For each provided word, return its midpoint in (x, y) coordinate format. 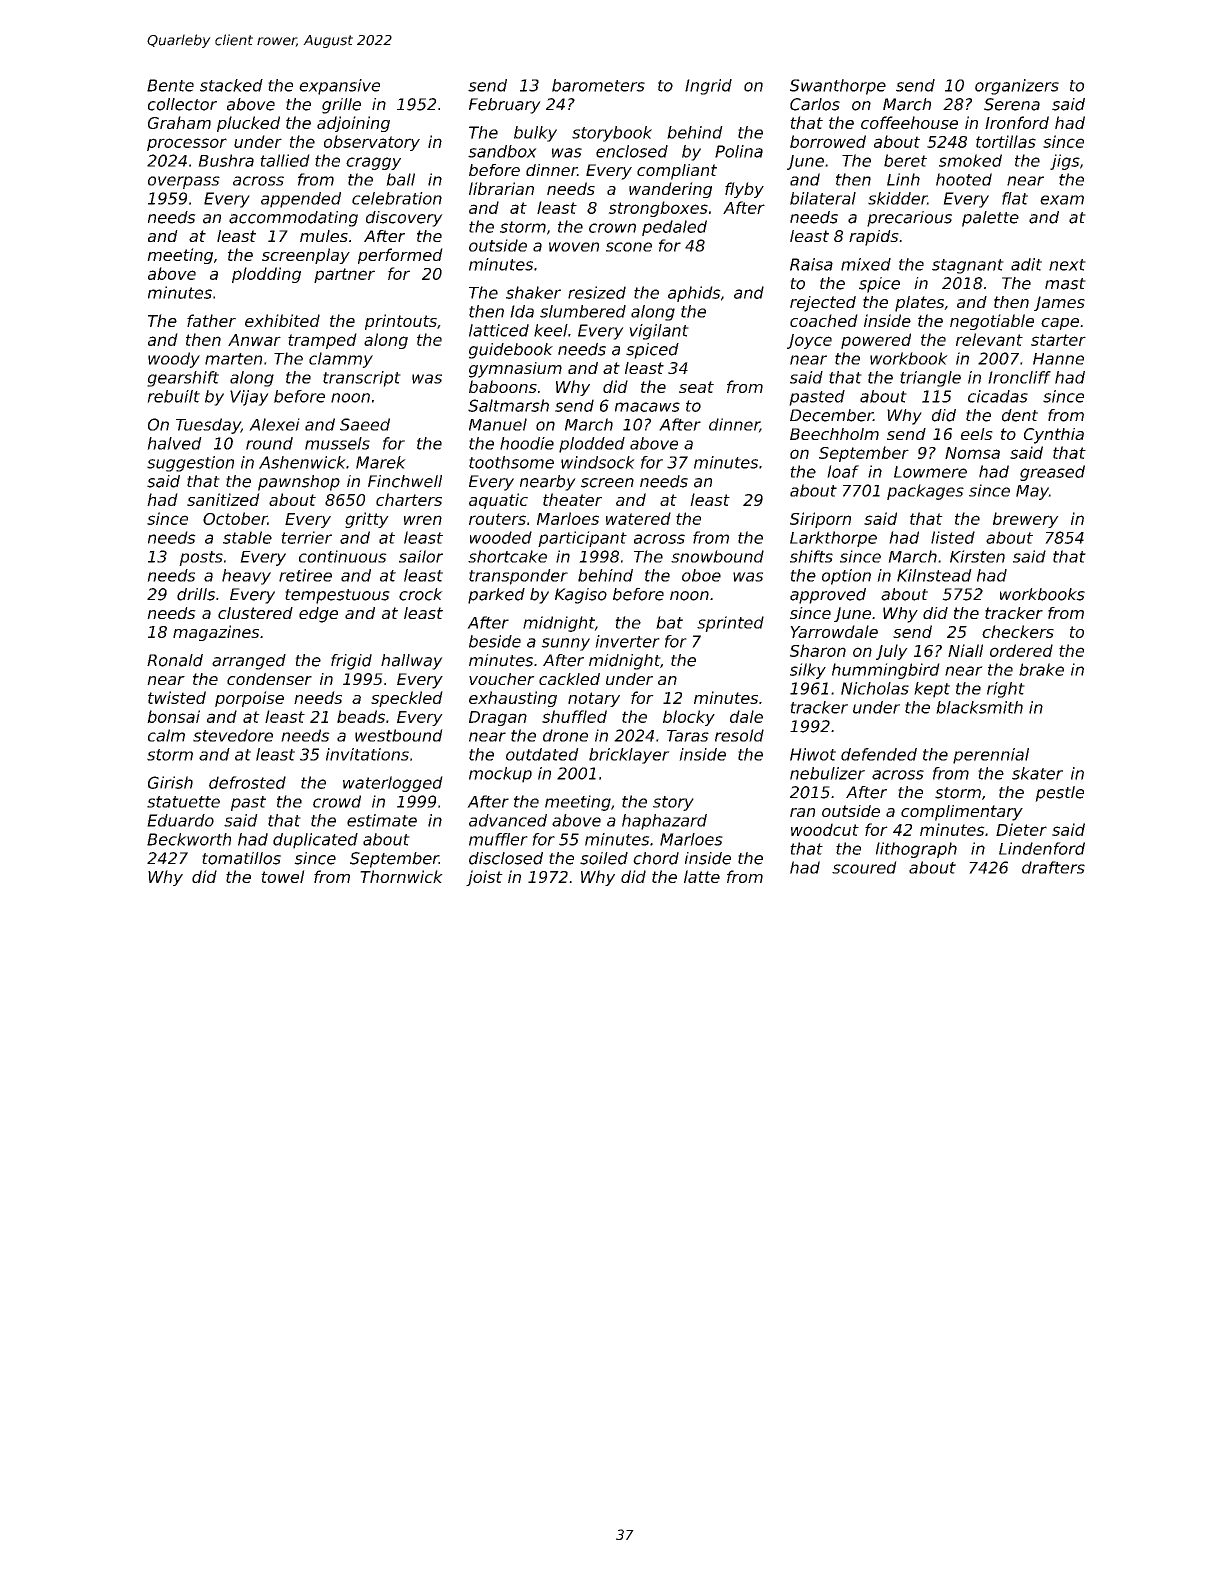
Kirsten (977, 556)
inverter (627, 641)
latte (702, 876)
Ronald (175, 660)
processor (187, 144)
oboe (701, 575)
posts (201, 558)
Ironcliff (1019, 377)
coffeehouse (909, 122)
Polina (739, 151)
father (211, 320)
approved (828, 596)
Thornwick (401, 876)
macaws (647, 407)
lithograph (916, 850)
